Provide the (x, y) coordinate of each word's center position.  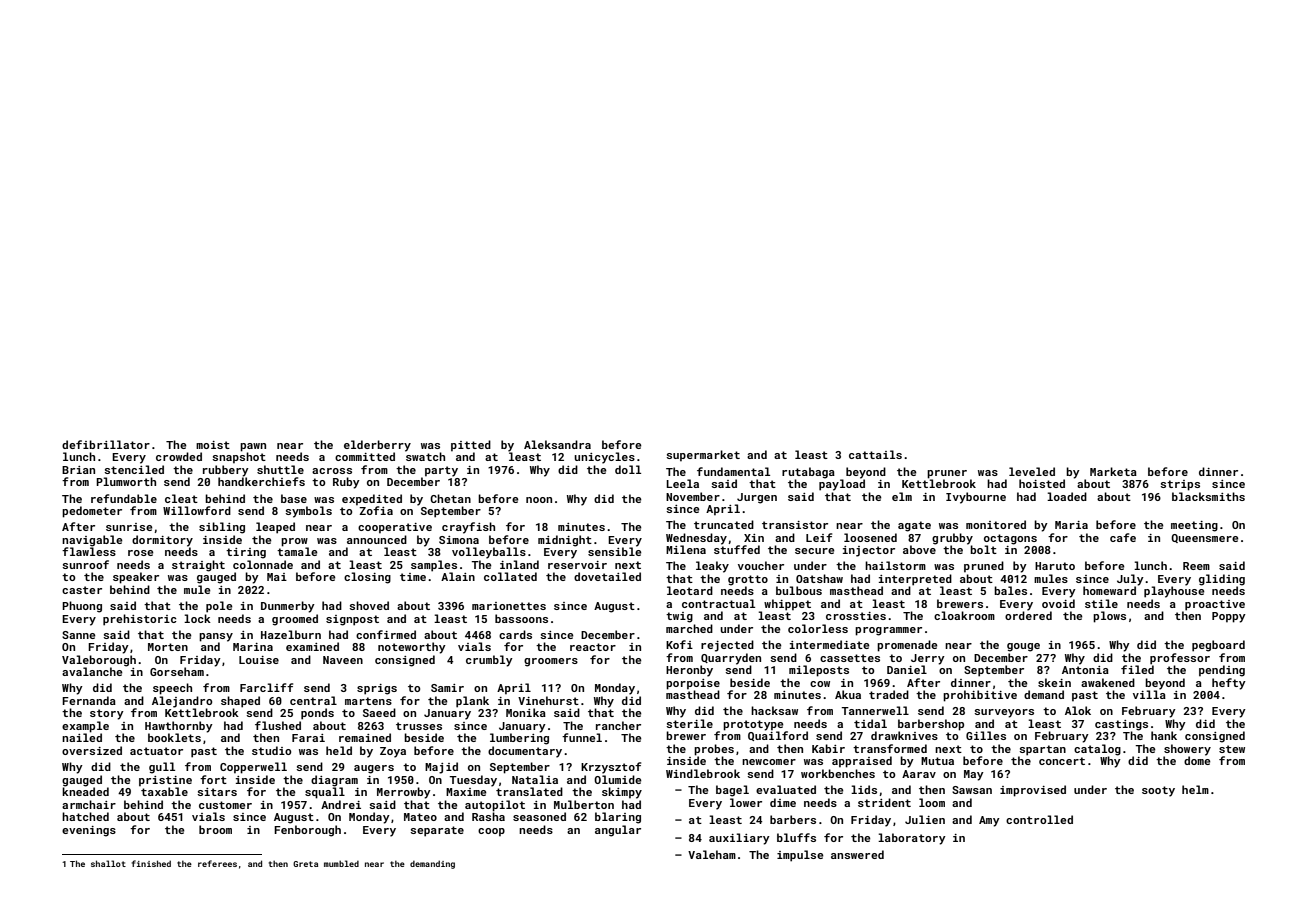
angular (618, 831)
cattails (875, 454)
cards (515, 634)
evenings (89, 831)
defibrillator (106, 444)
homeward (1109, 590)
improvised (1033, 791)
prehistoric (140, 620)
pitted (471, 446)
